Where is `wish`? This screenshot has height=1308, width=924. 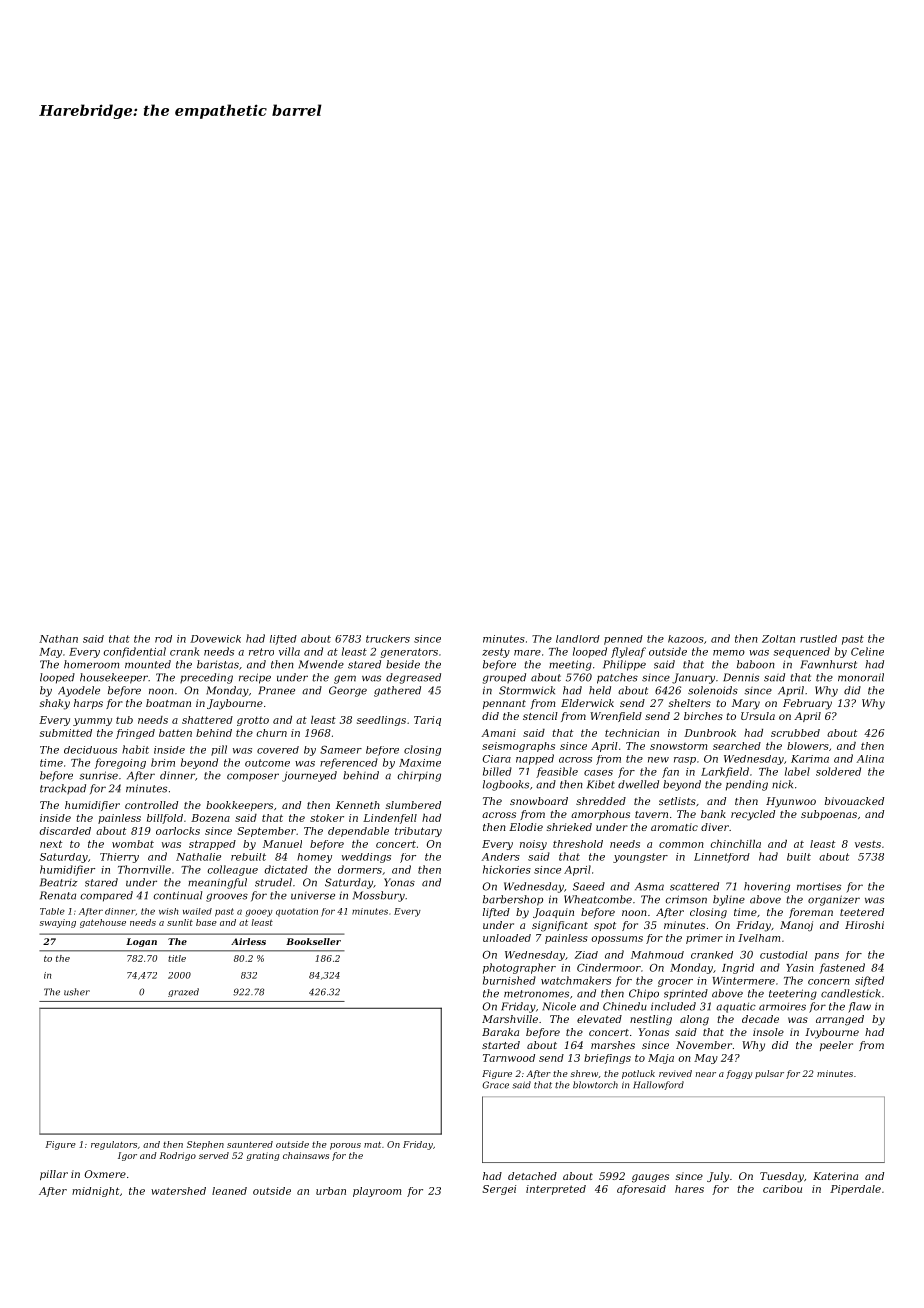 wish is located at coordinates (168, 911).
